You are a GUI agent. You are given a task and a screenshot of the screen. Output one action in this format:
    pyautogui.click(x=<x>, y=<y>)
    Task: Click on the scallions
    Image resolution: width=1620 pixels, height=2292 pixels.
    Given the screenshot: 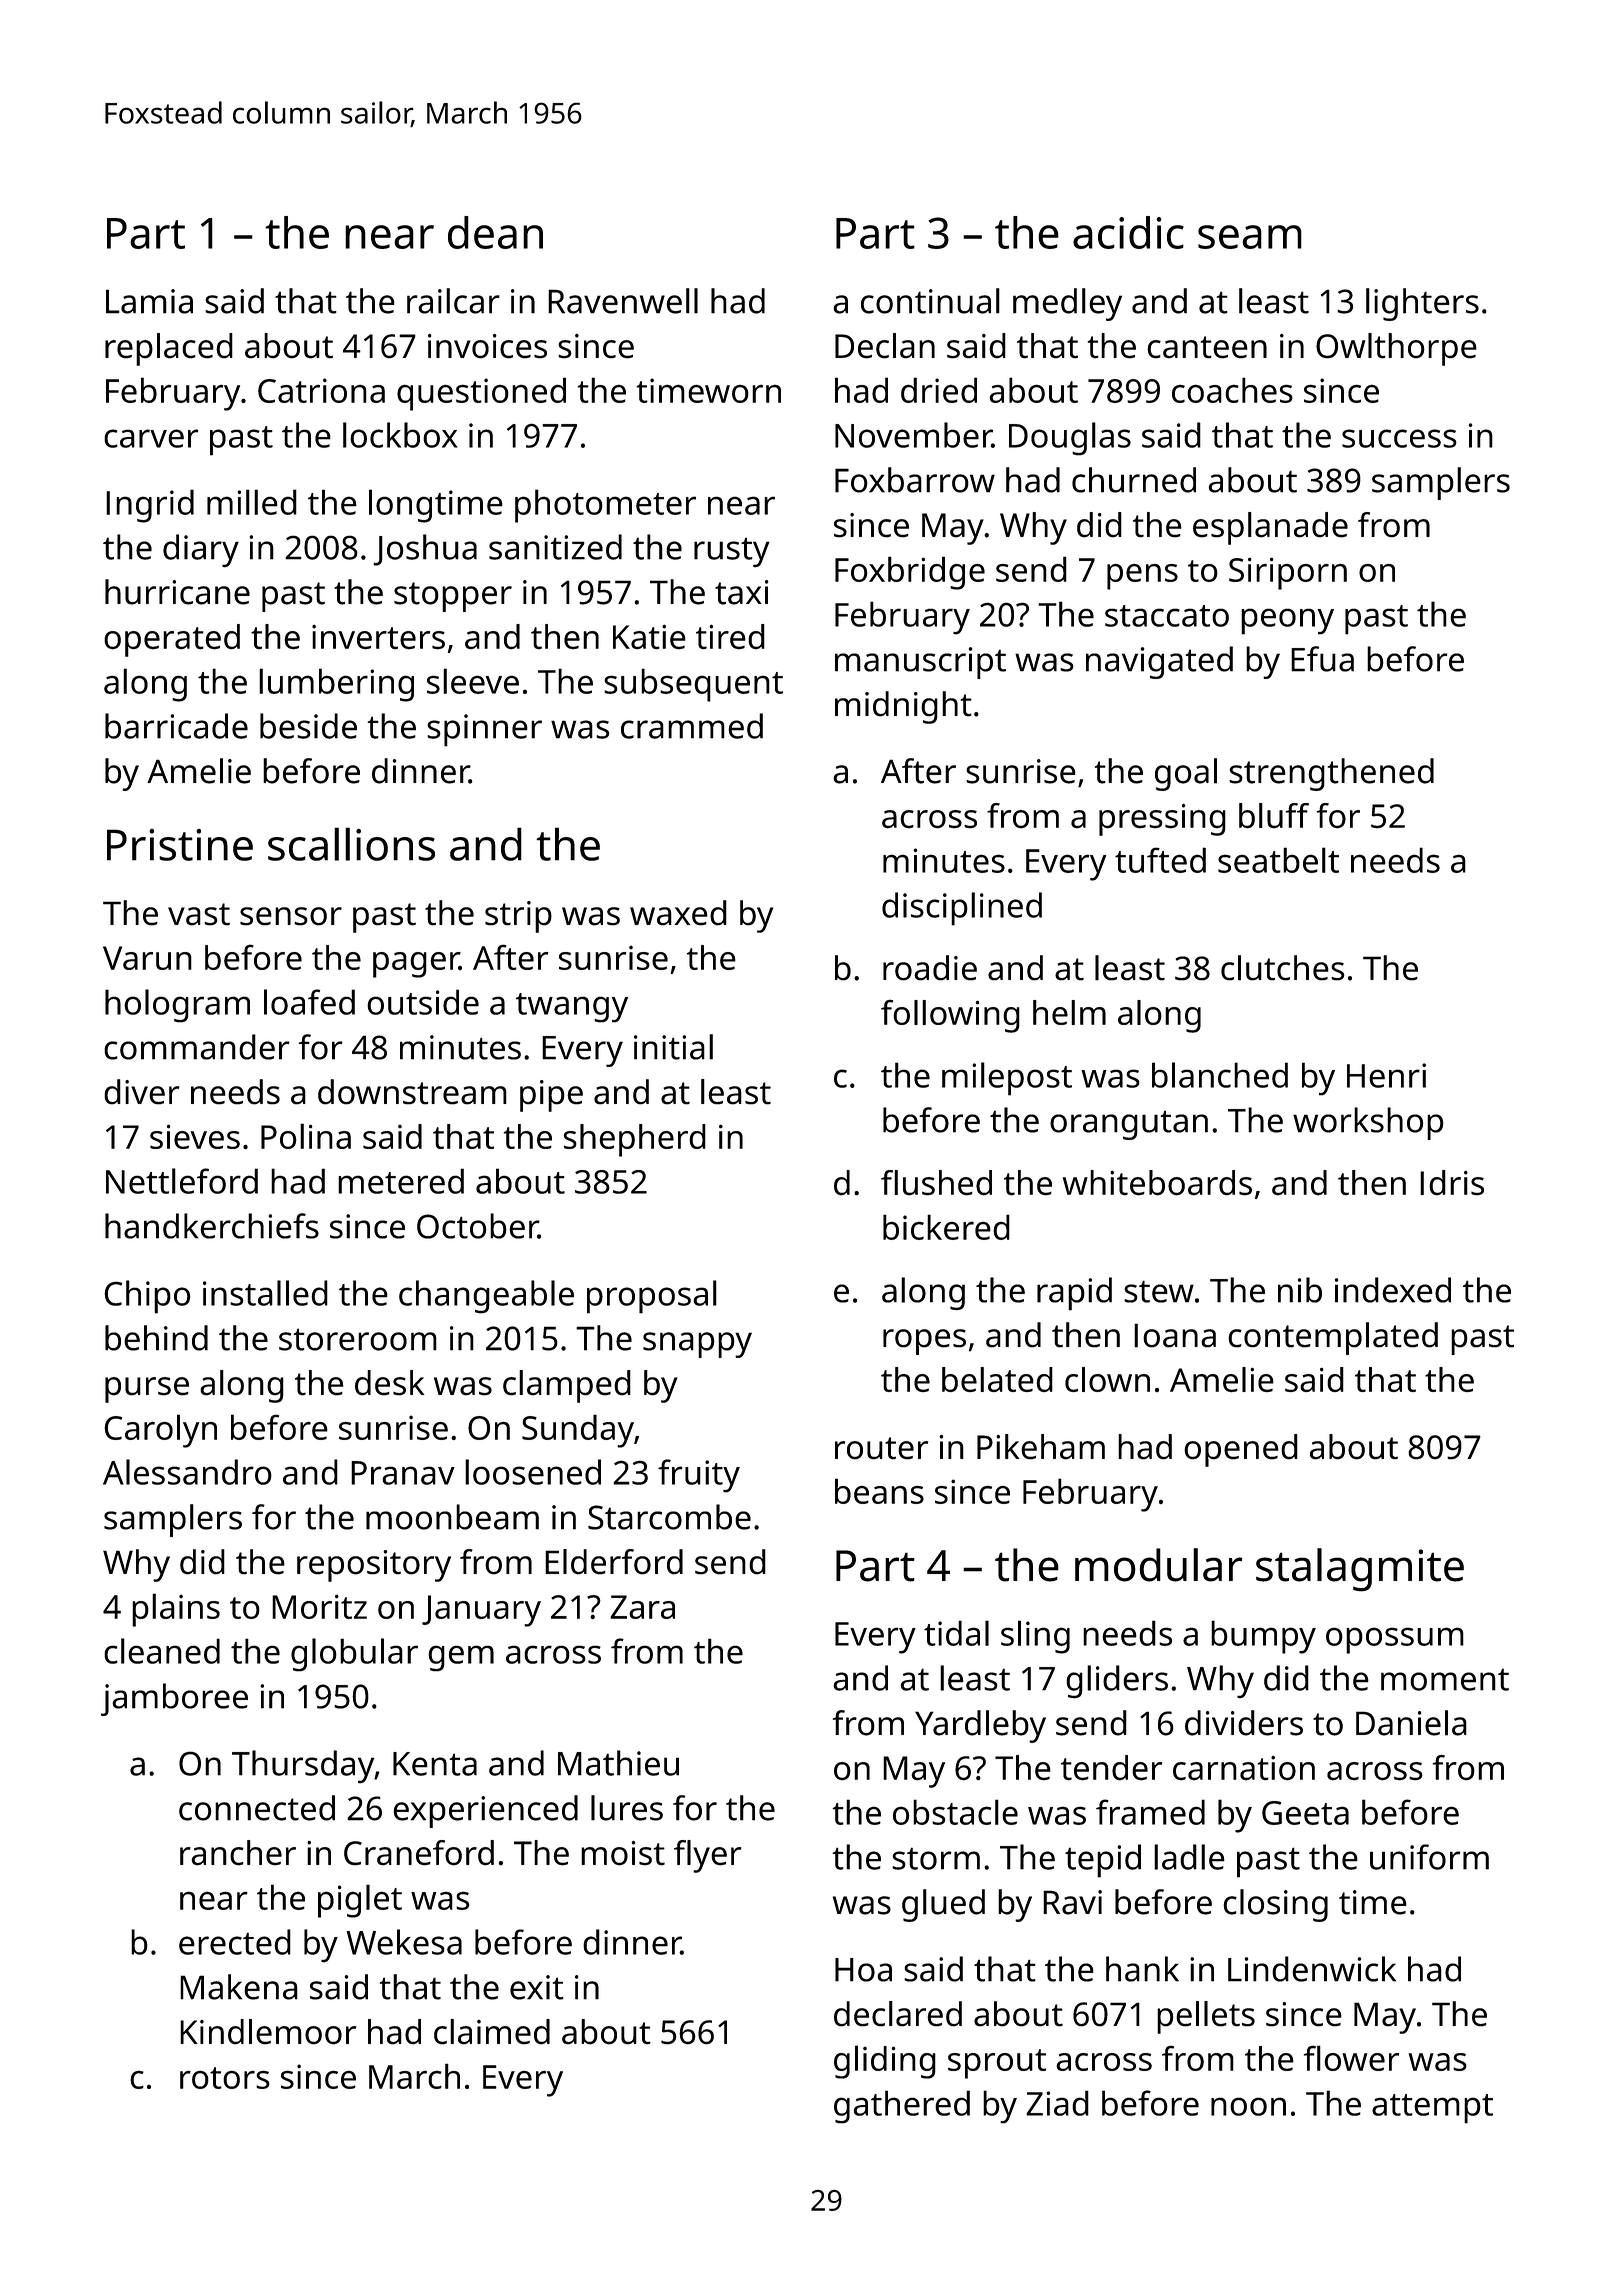 What is the action you would take?
    pyautogui.click(x=351, y=844)
